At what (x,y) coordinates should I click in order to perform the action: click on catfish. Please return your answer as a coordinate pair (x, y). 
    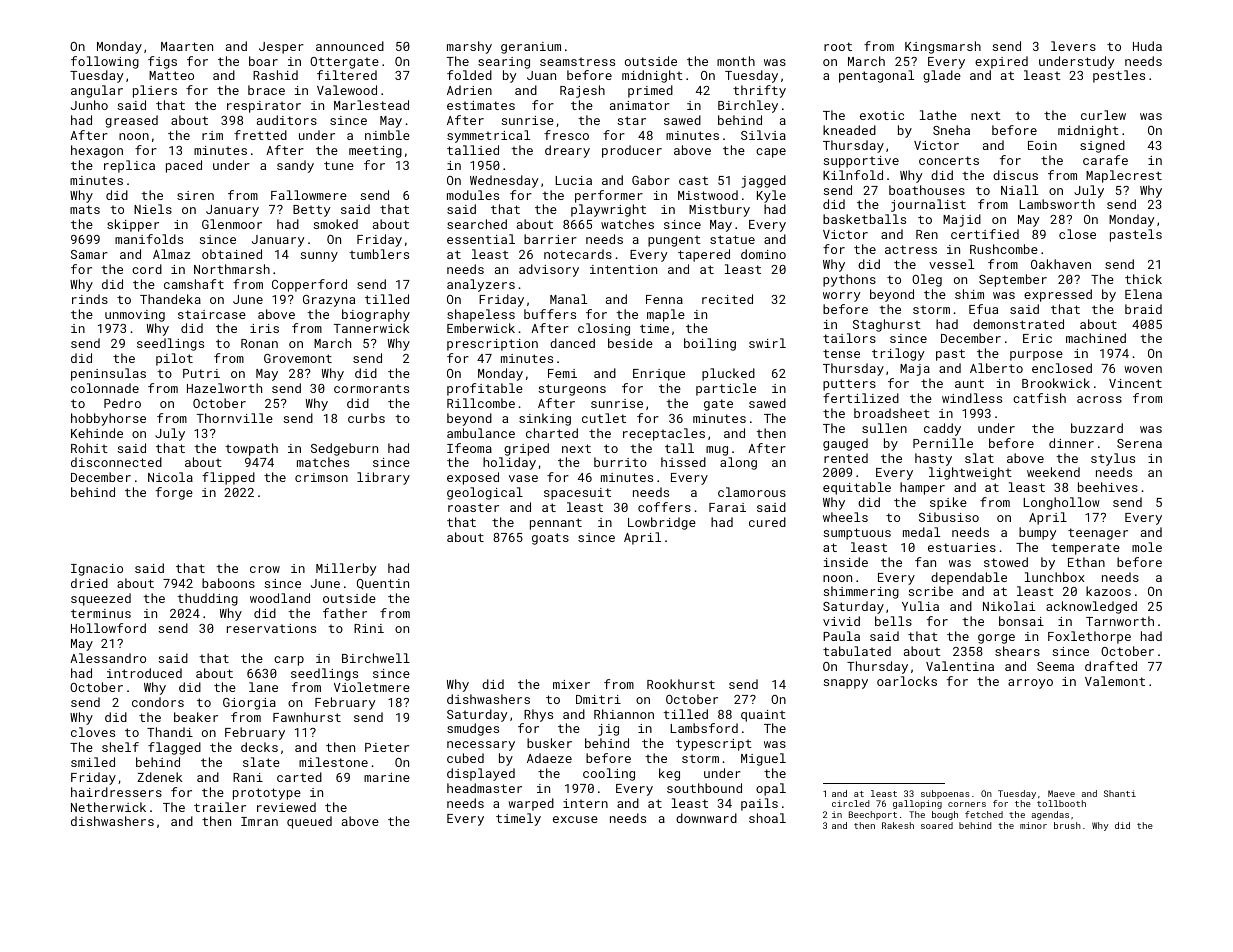
    Looking at the image, I should click on (1039, 398).
